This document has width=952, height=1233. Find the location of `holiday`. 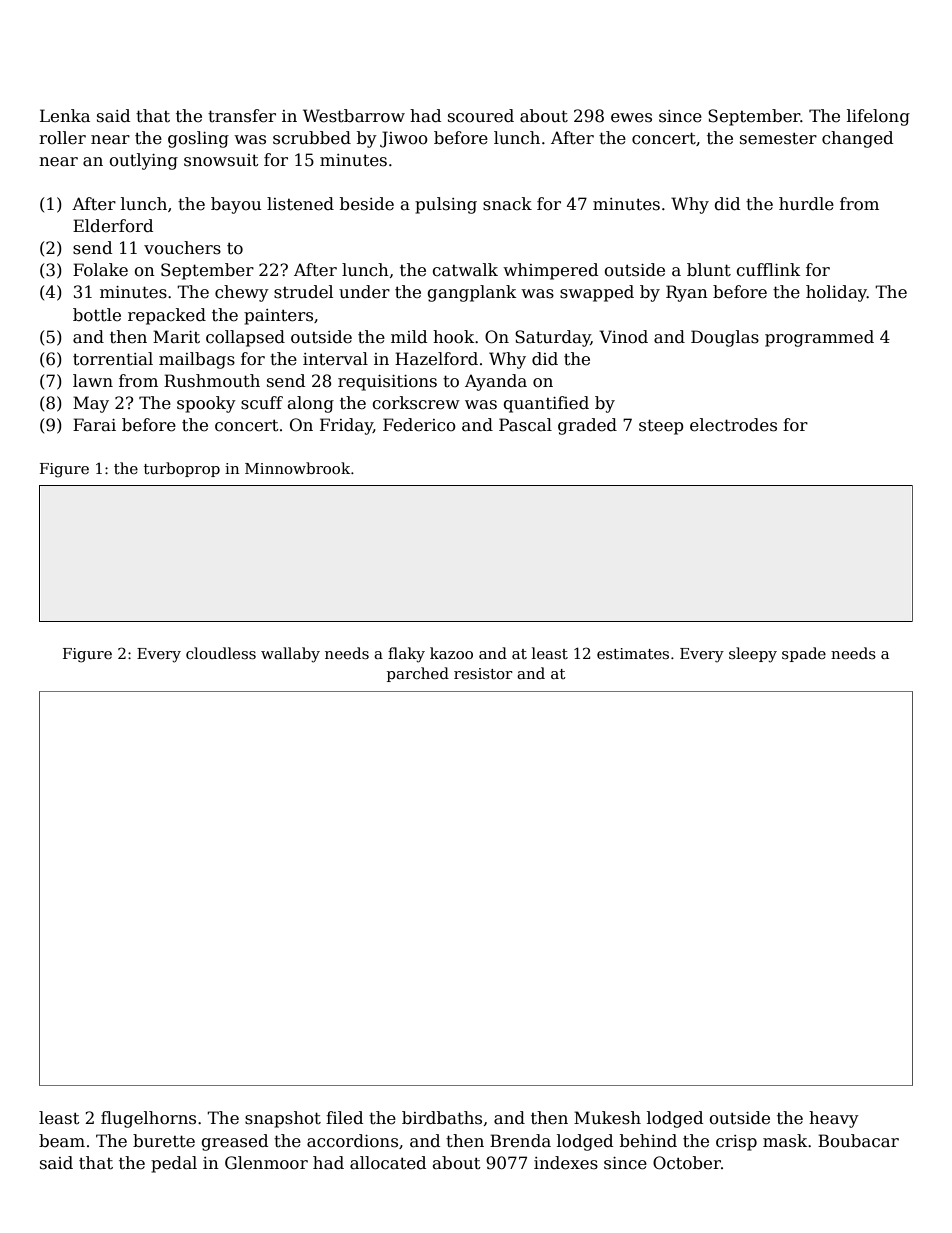

holiday is located at coordinates (836, 293).
